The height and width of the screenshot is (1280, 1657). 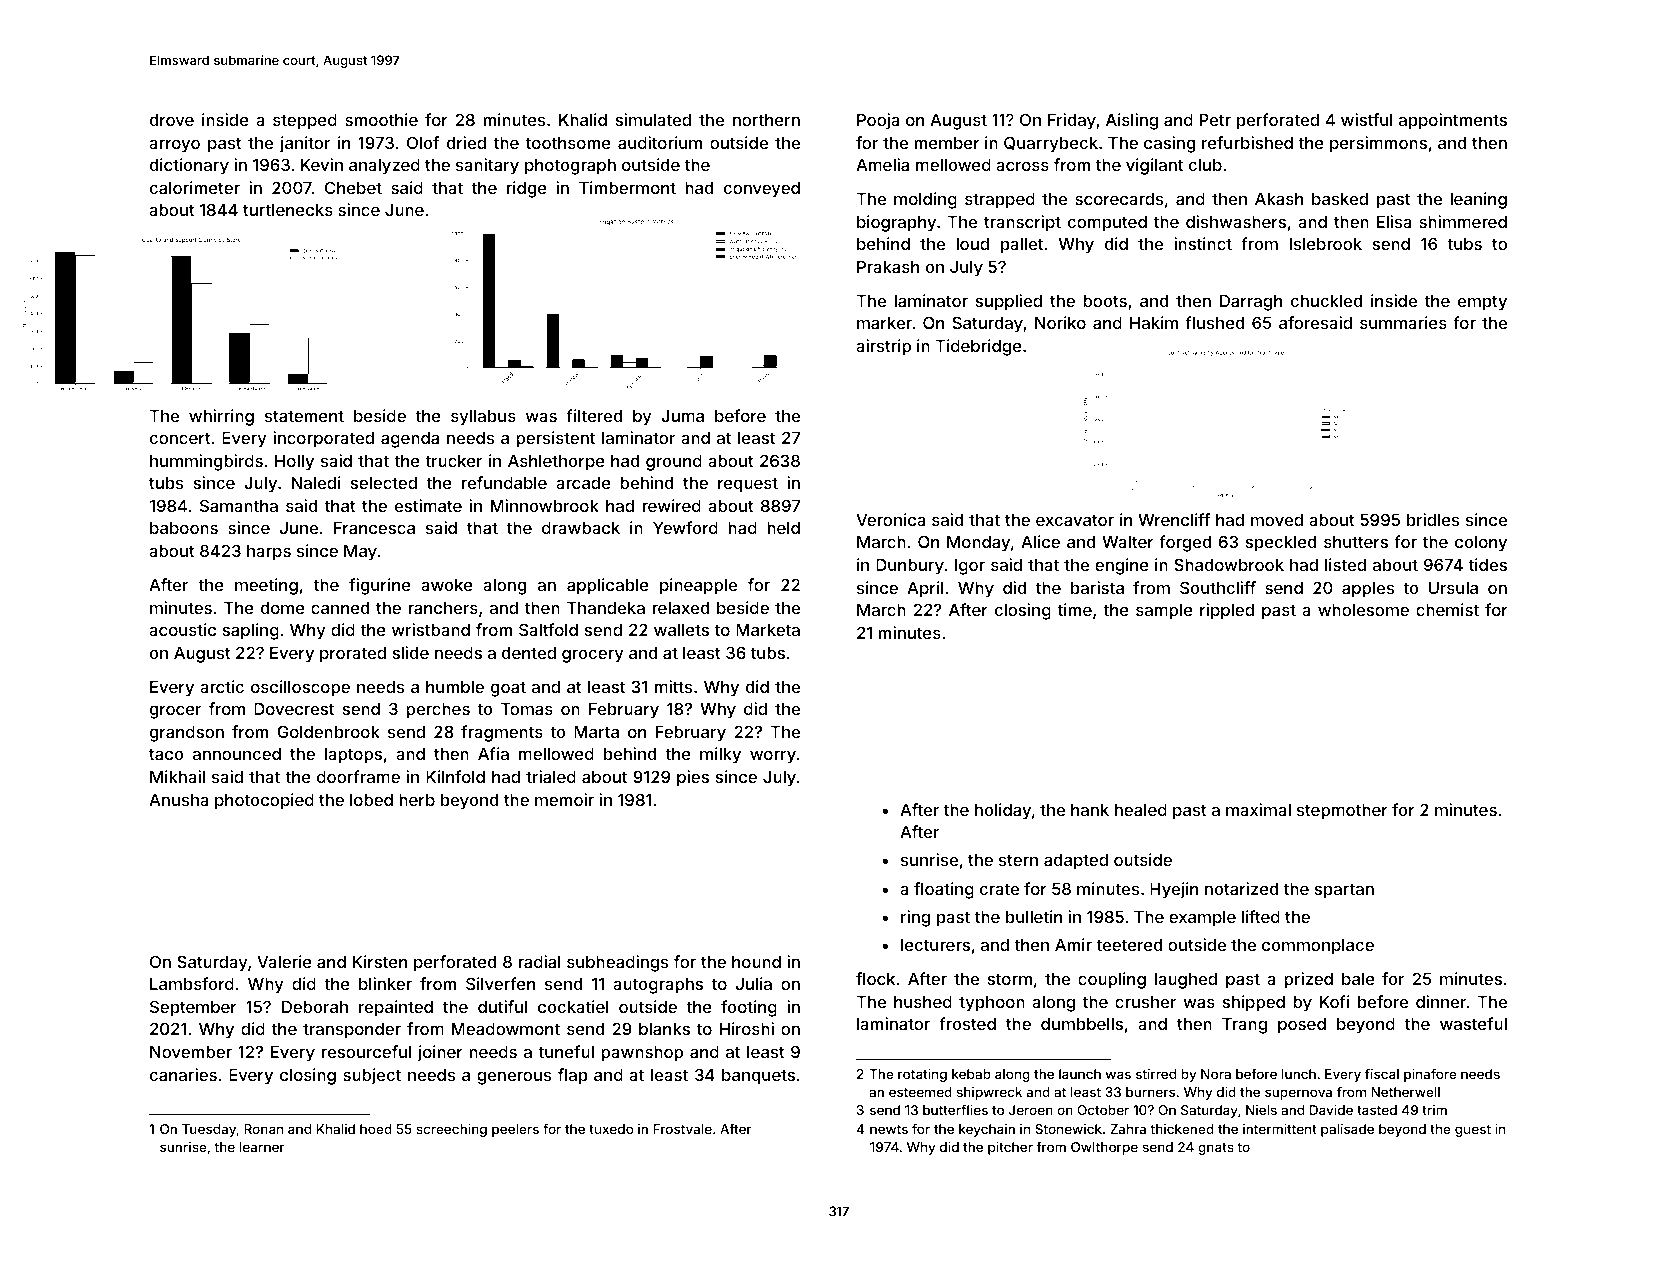 What do you see at coordinates (1347, 1130) in the screenshot?
I see `palisade` at bounding box center [1347, 1130].
